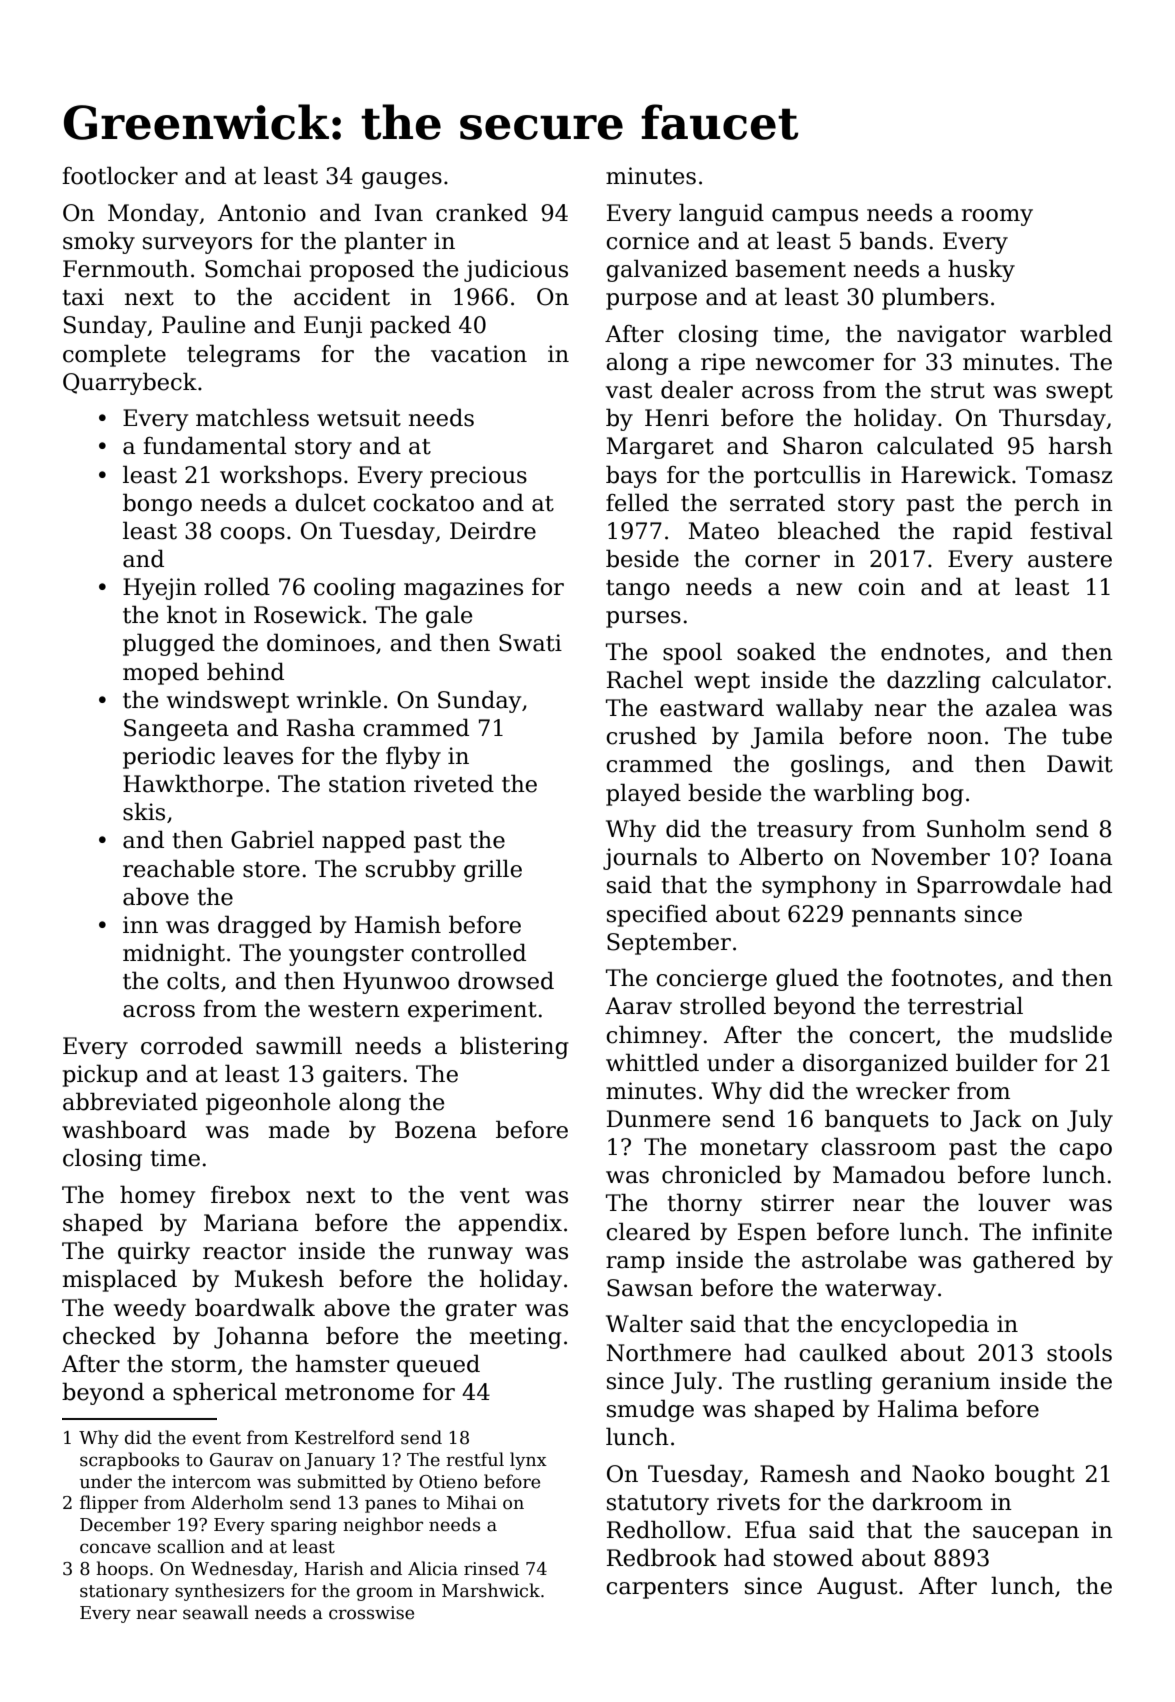  I want to click on Northmere, so click(668, 1352).
